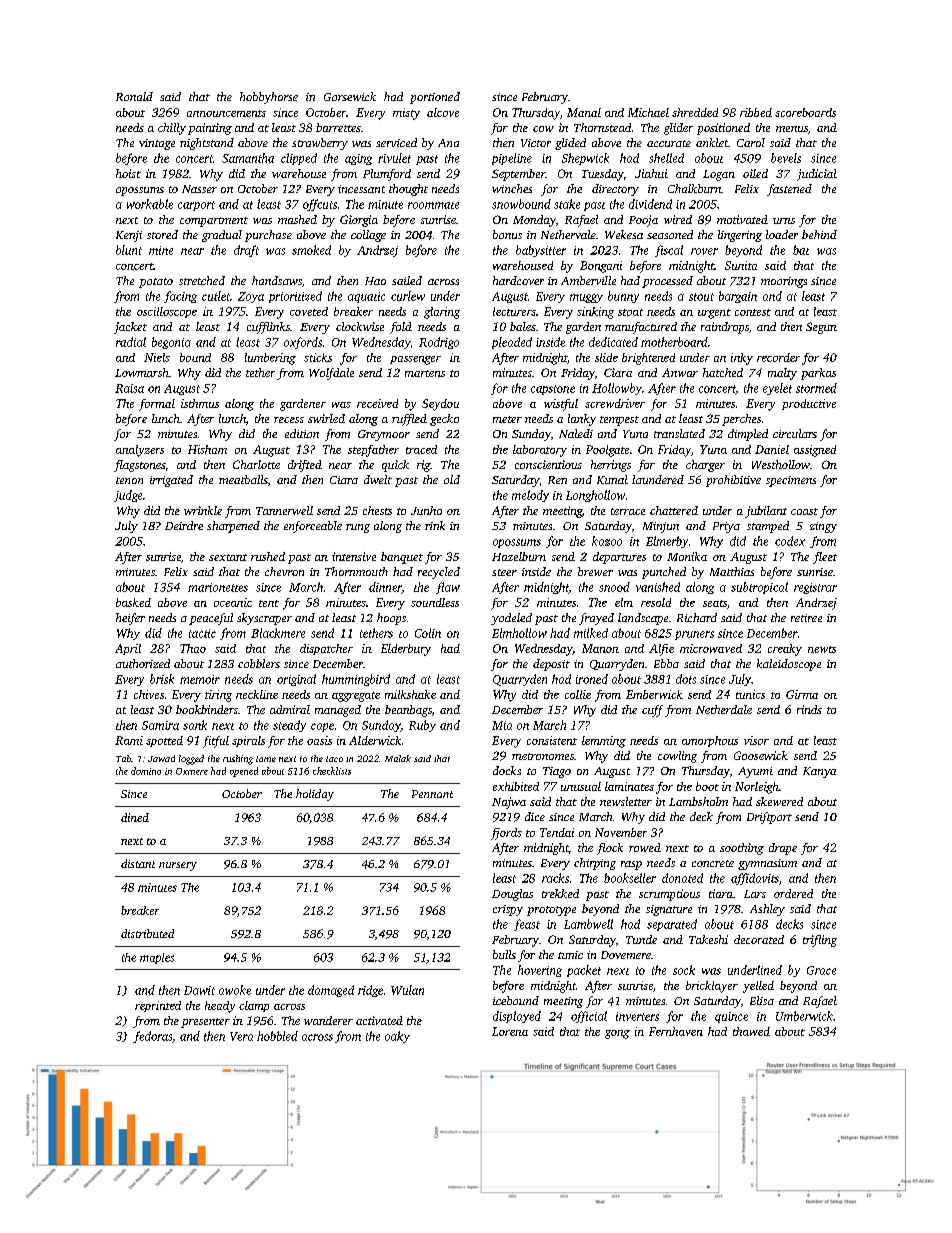 The width and height of the screenshot is (952, 1233). What do you see at coordinates (284, 510) in the screenshot?
I see `Tannerwell` at bounding box center [284, 510].
